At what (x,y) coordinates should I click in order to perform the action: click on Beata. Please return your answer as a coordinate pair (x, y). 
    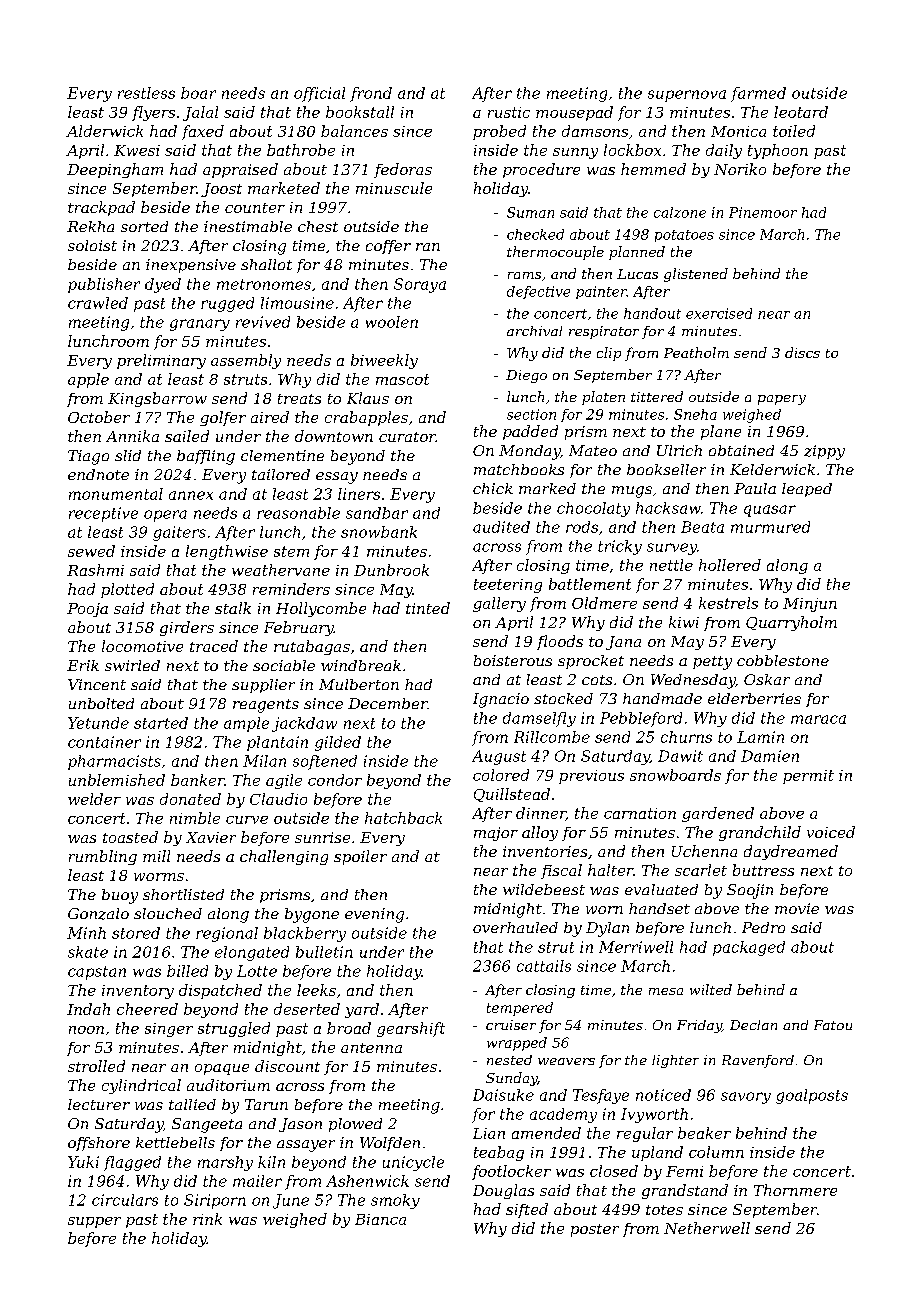
    Looking at the image, I should click on (702, 527).
